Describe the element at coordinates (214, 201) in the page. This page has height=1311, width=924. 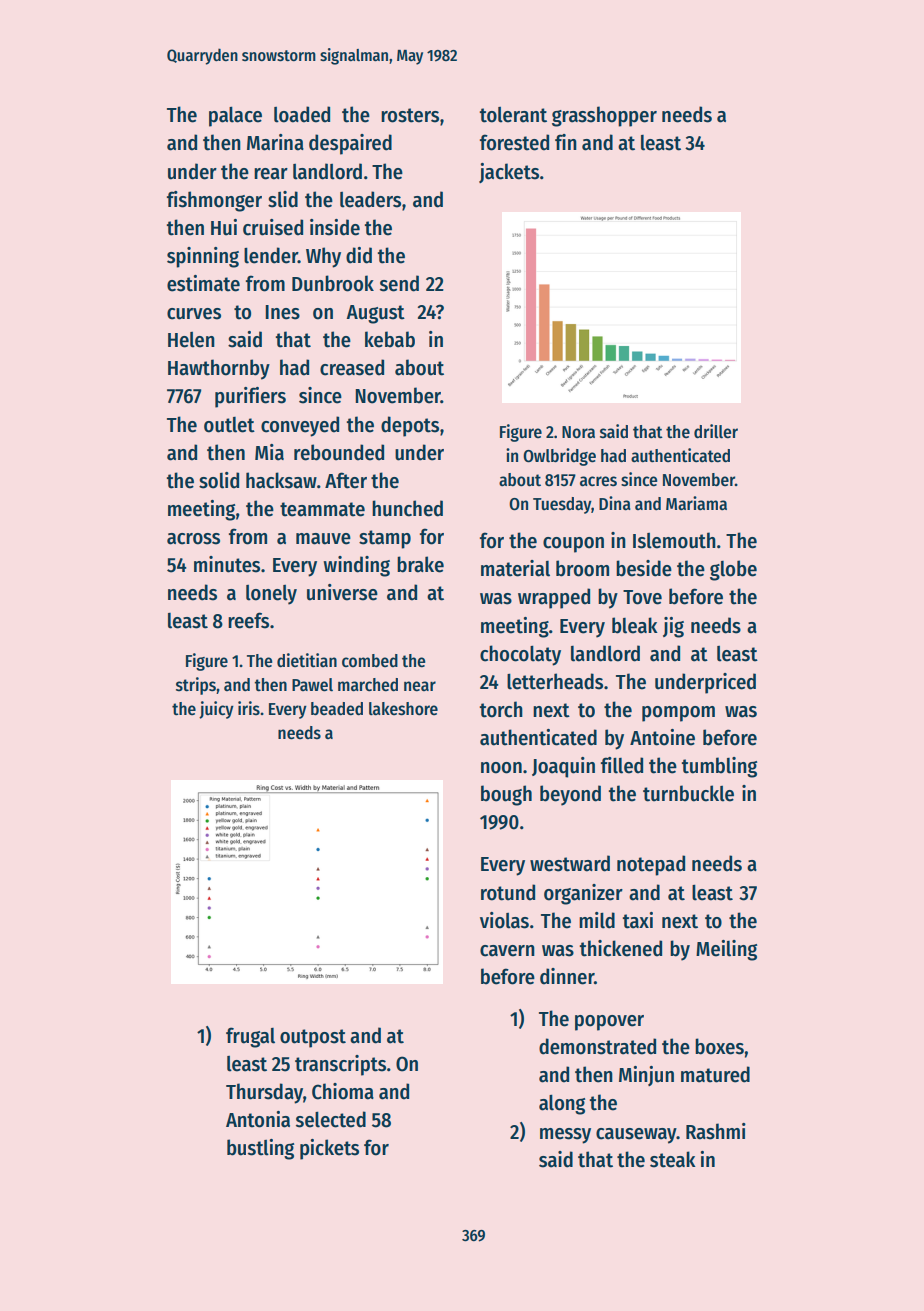
I see `fishmonger` at that location.
